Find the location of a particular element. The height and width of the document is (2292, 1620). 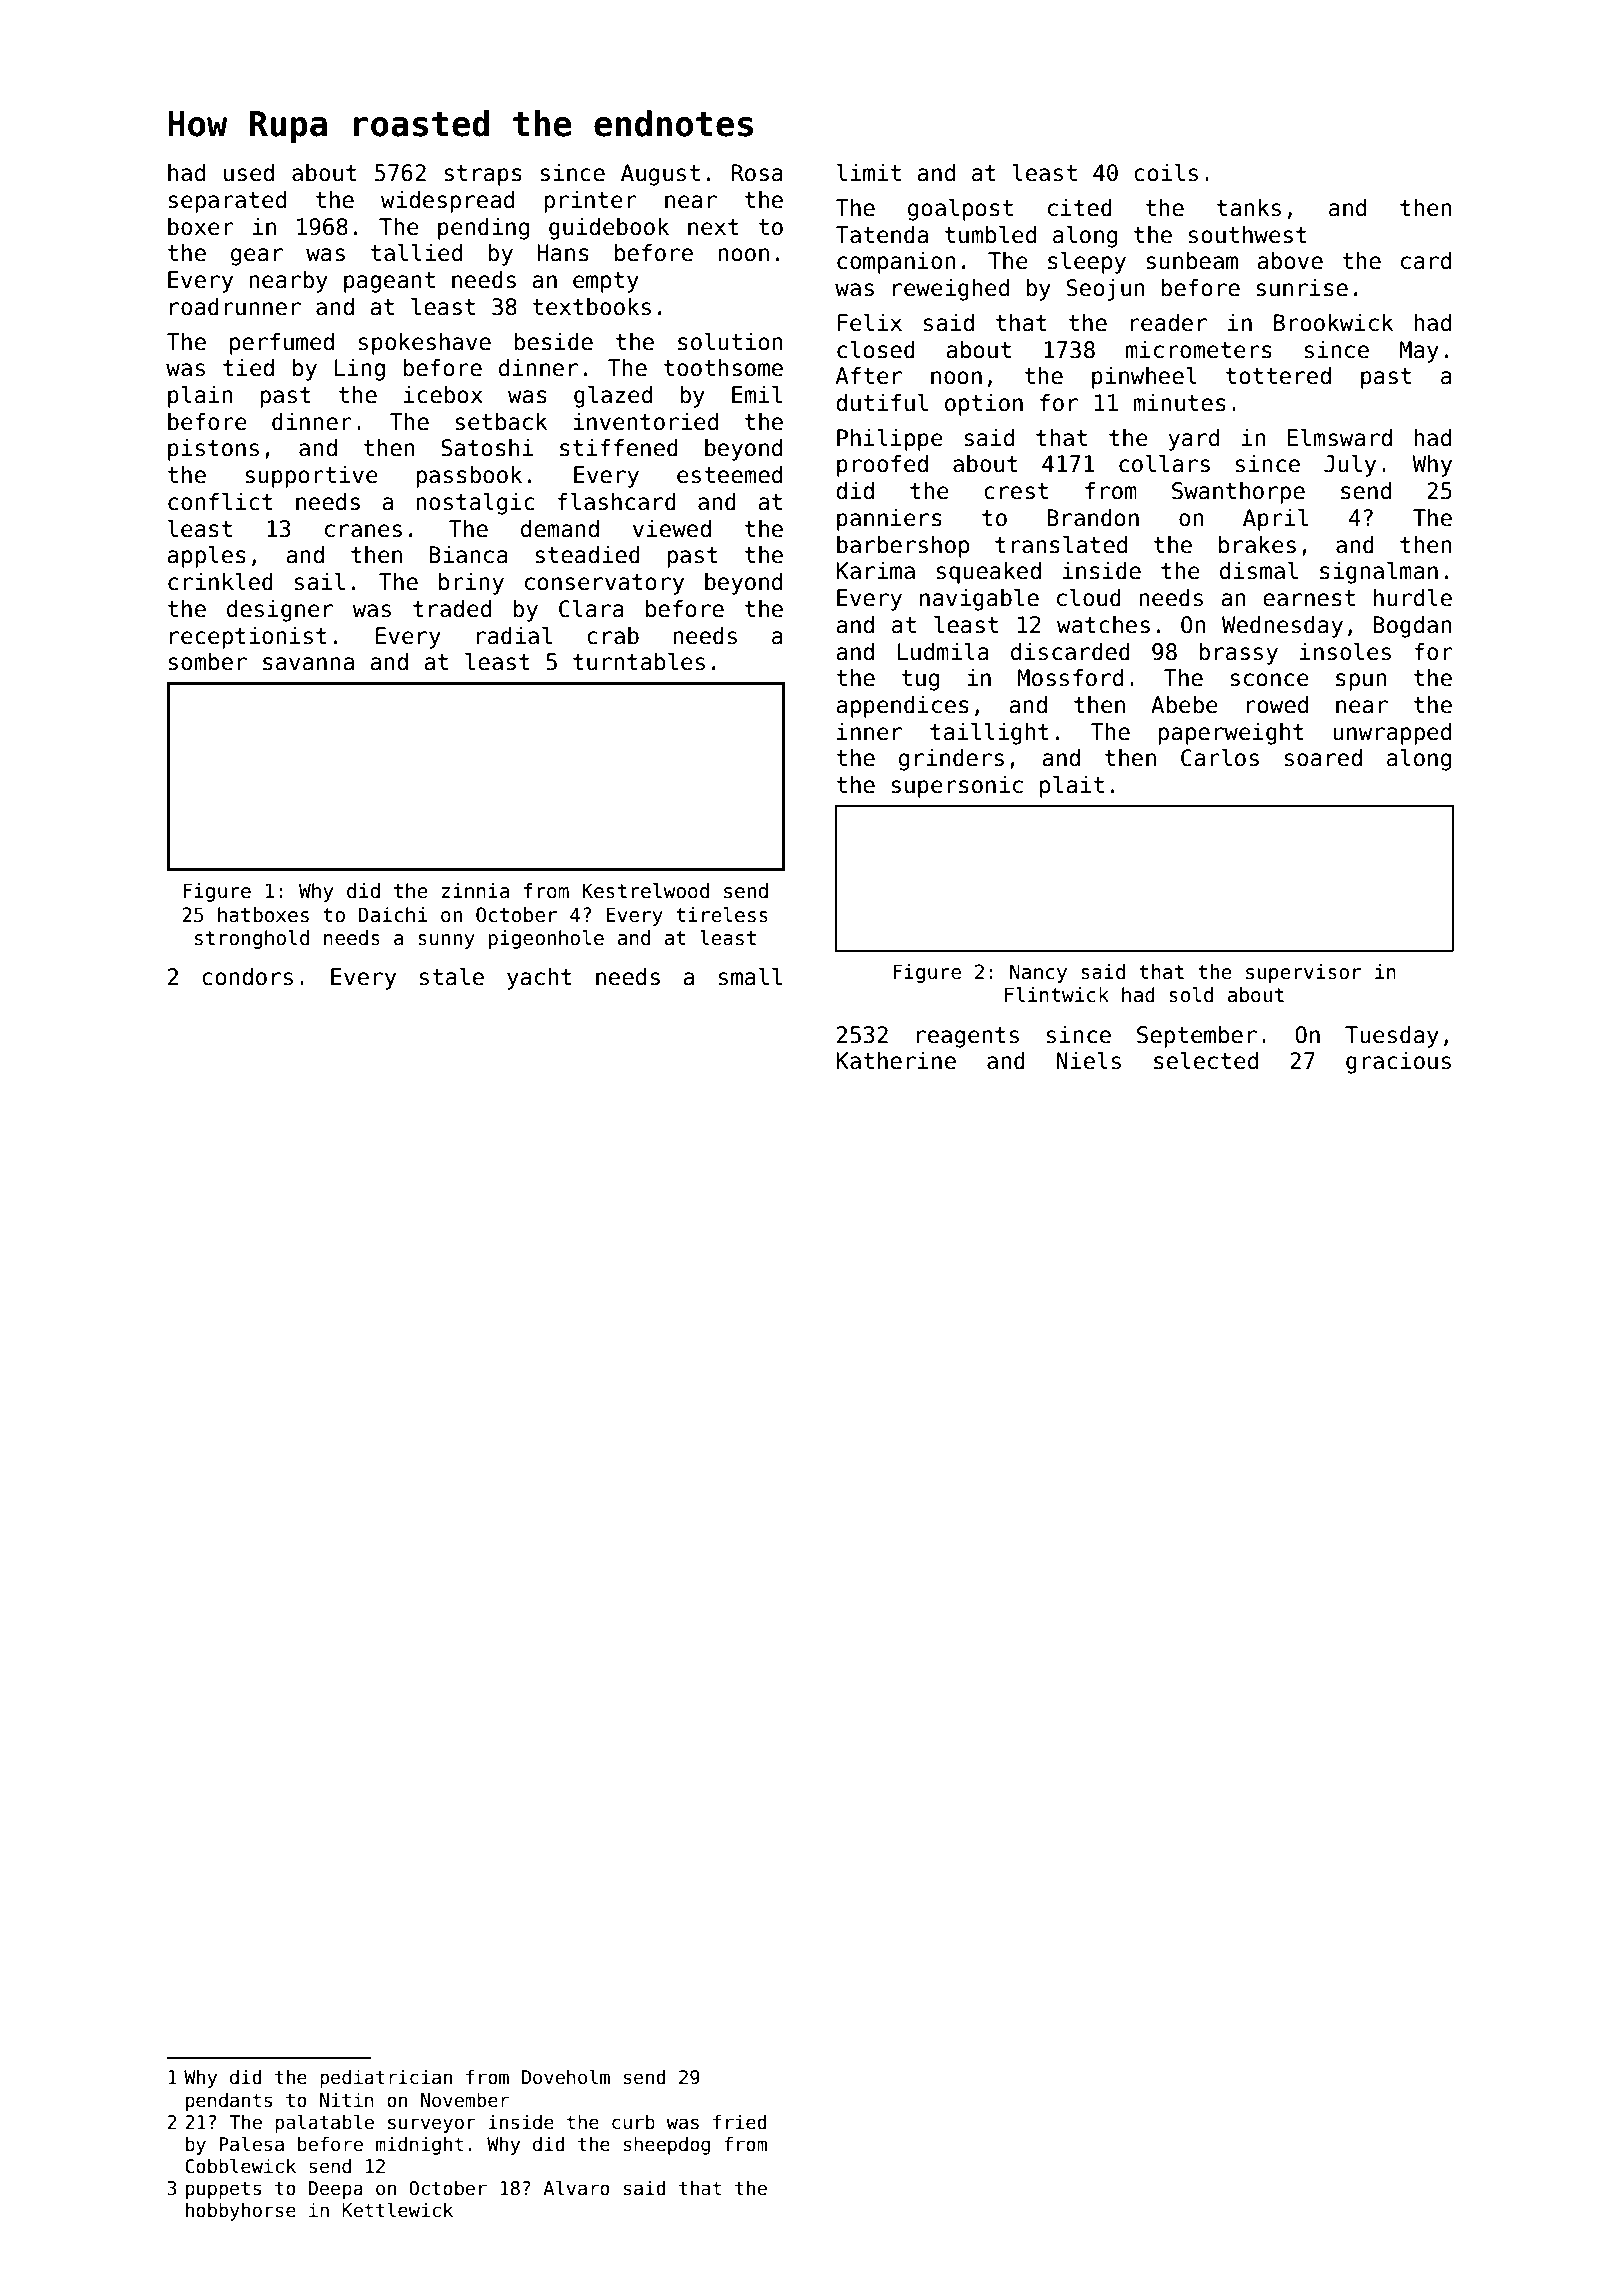

tanks is located at coordinates (1249, 208).
